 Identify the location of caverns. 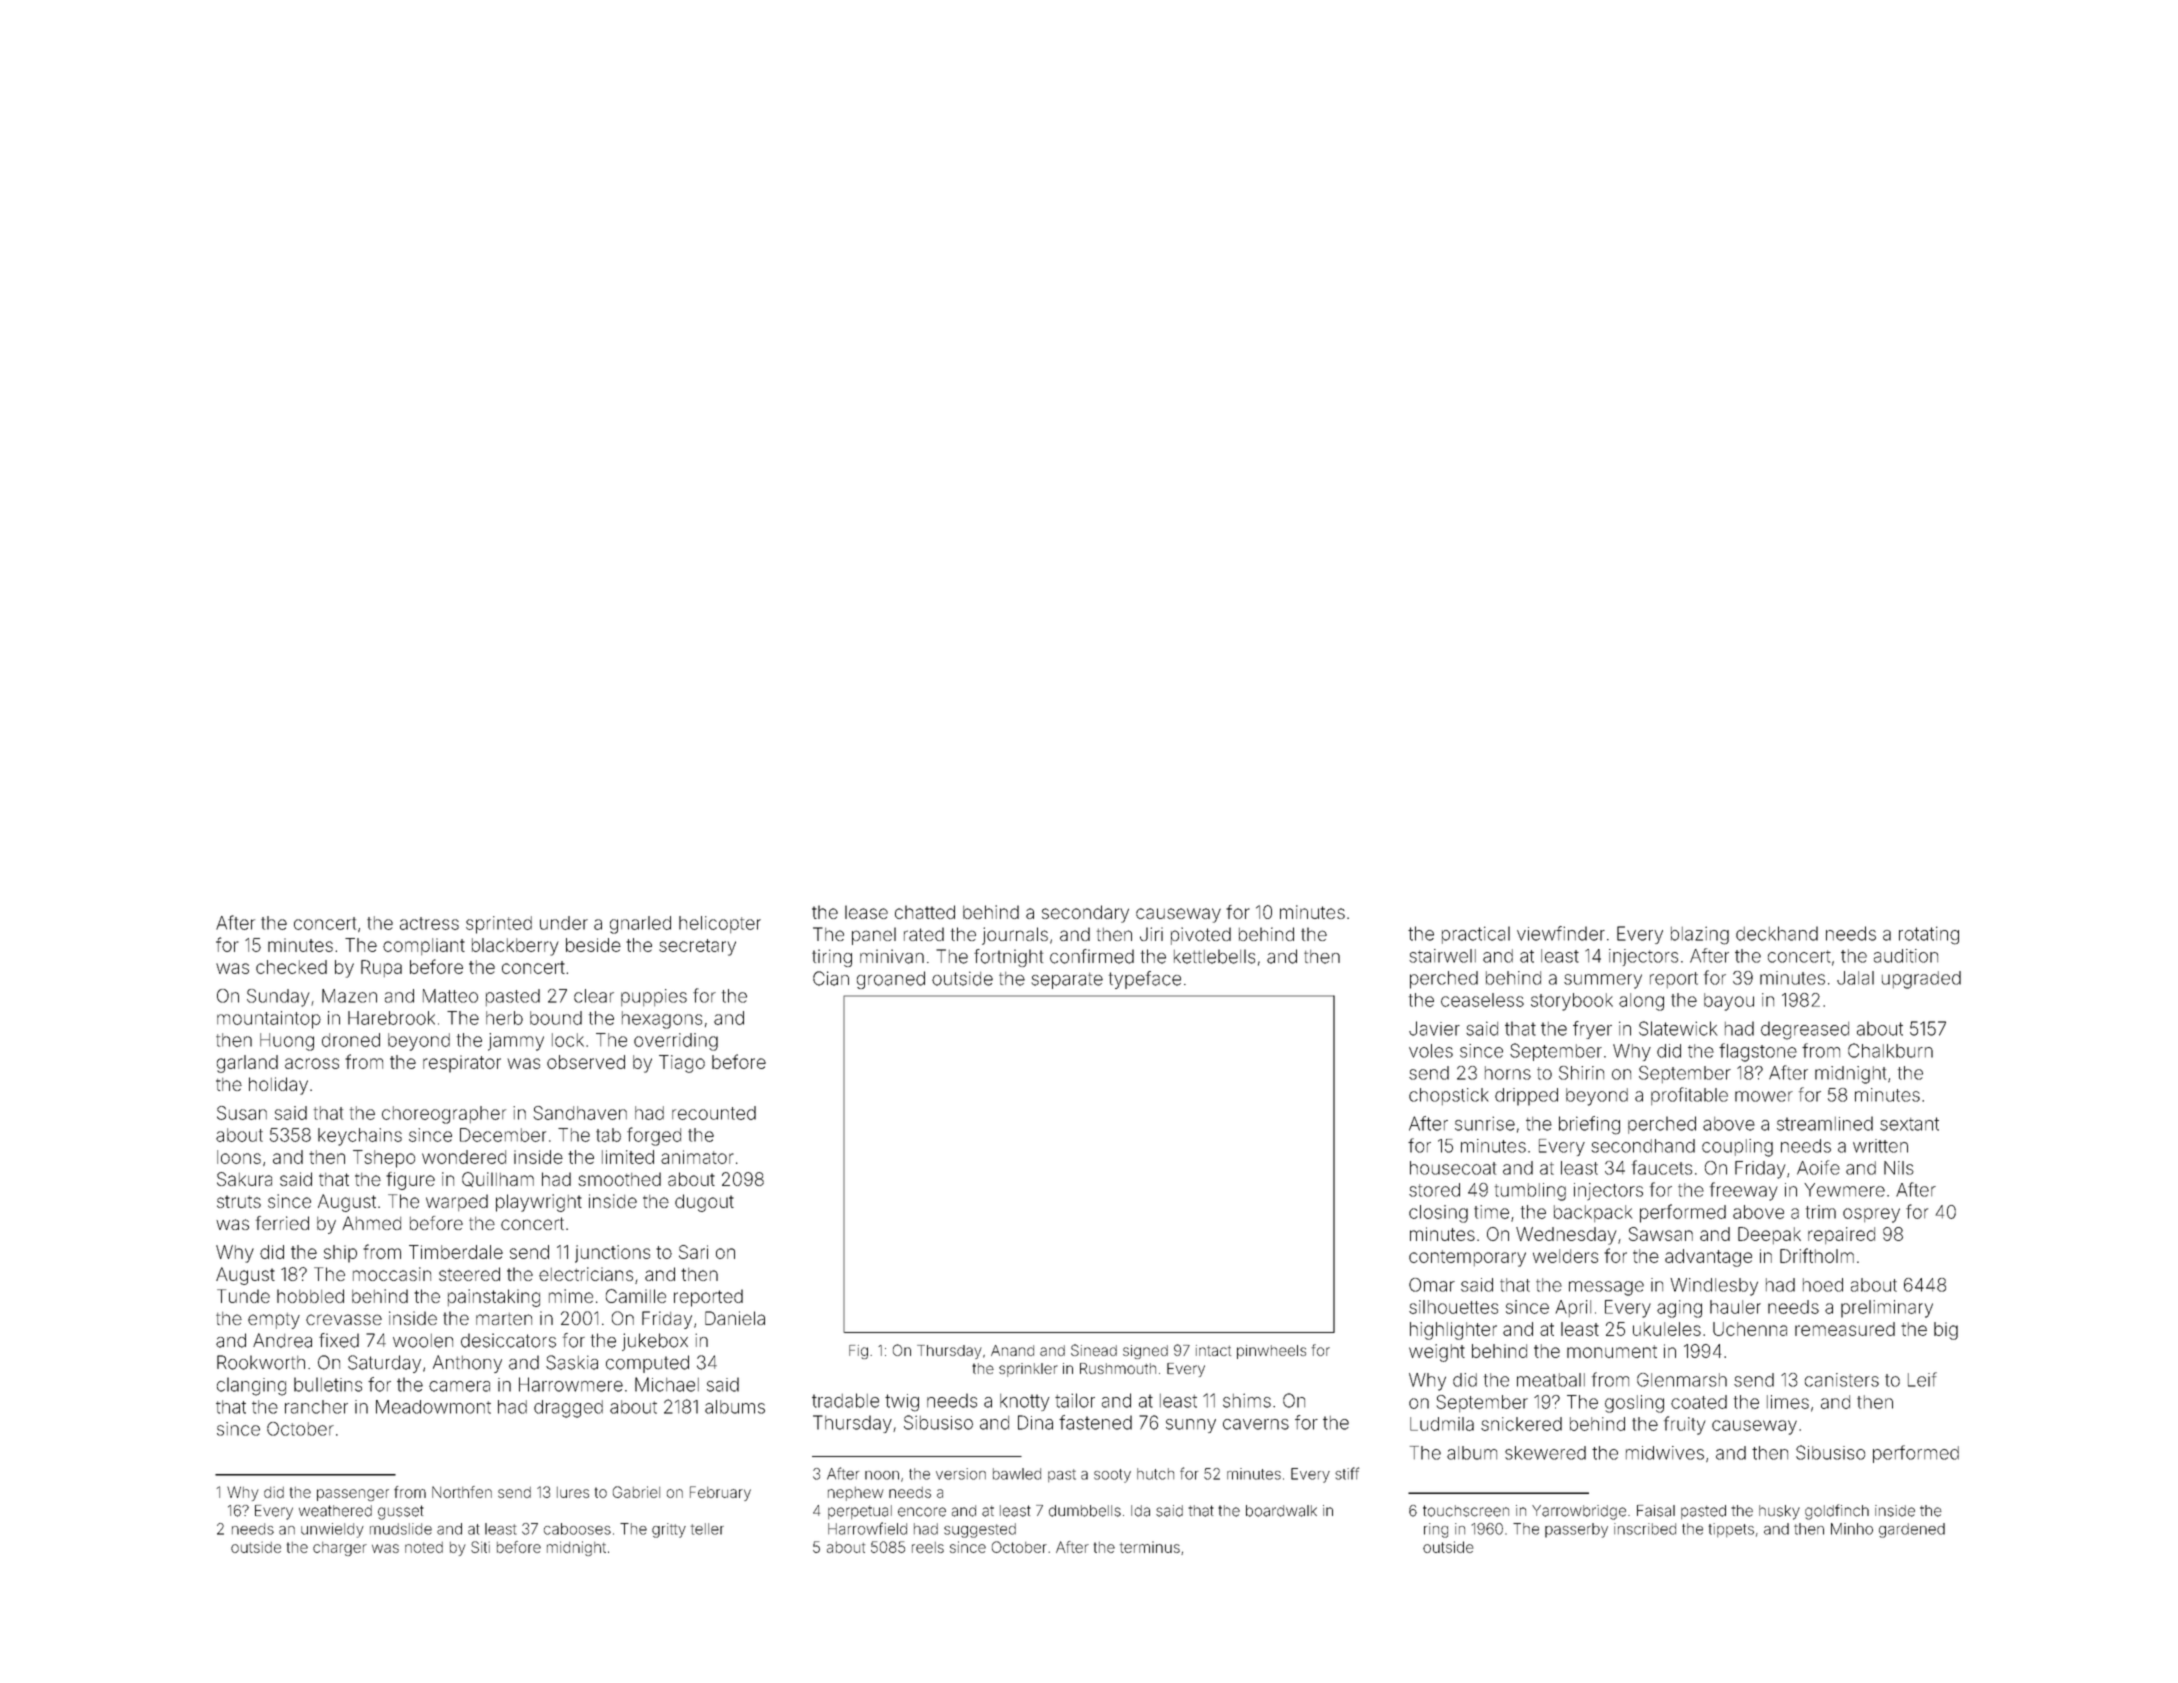
(1256, 1424).
